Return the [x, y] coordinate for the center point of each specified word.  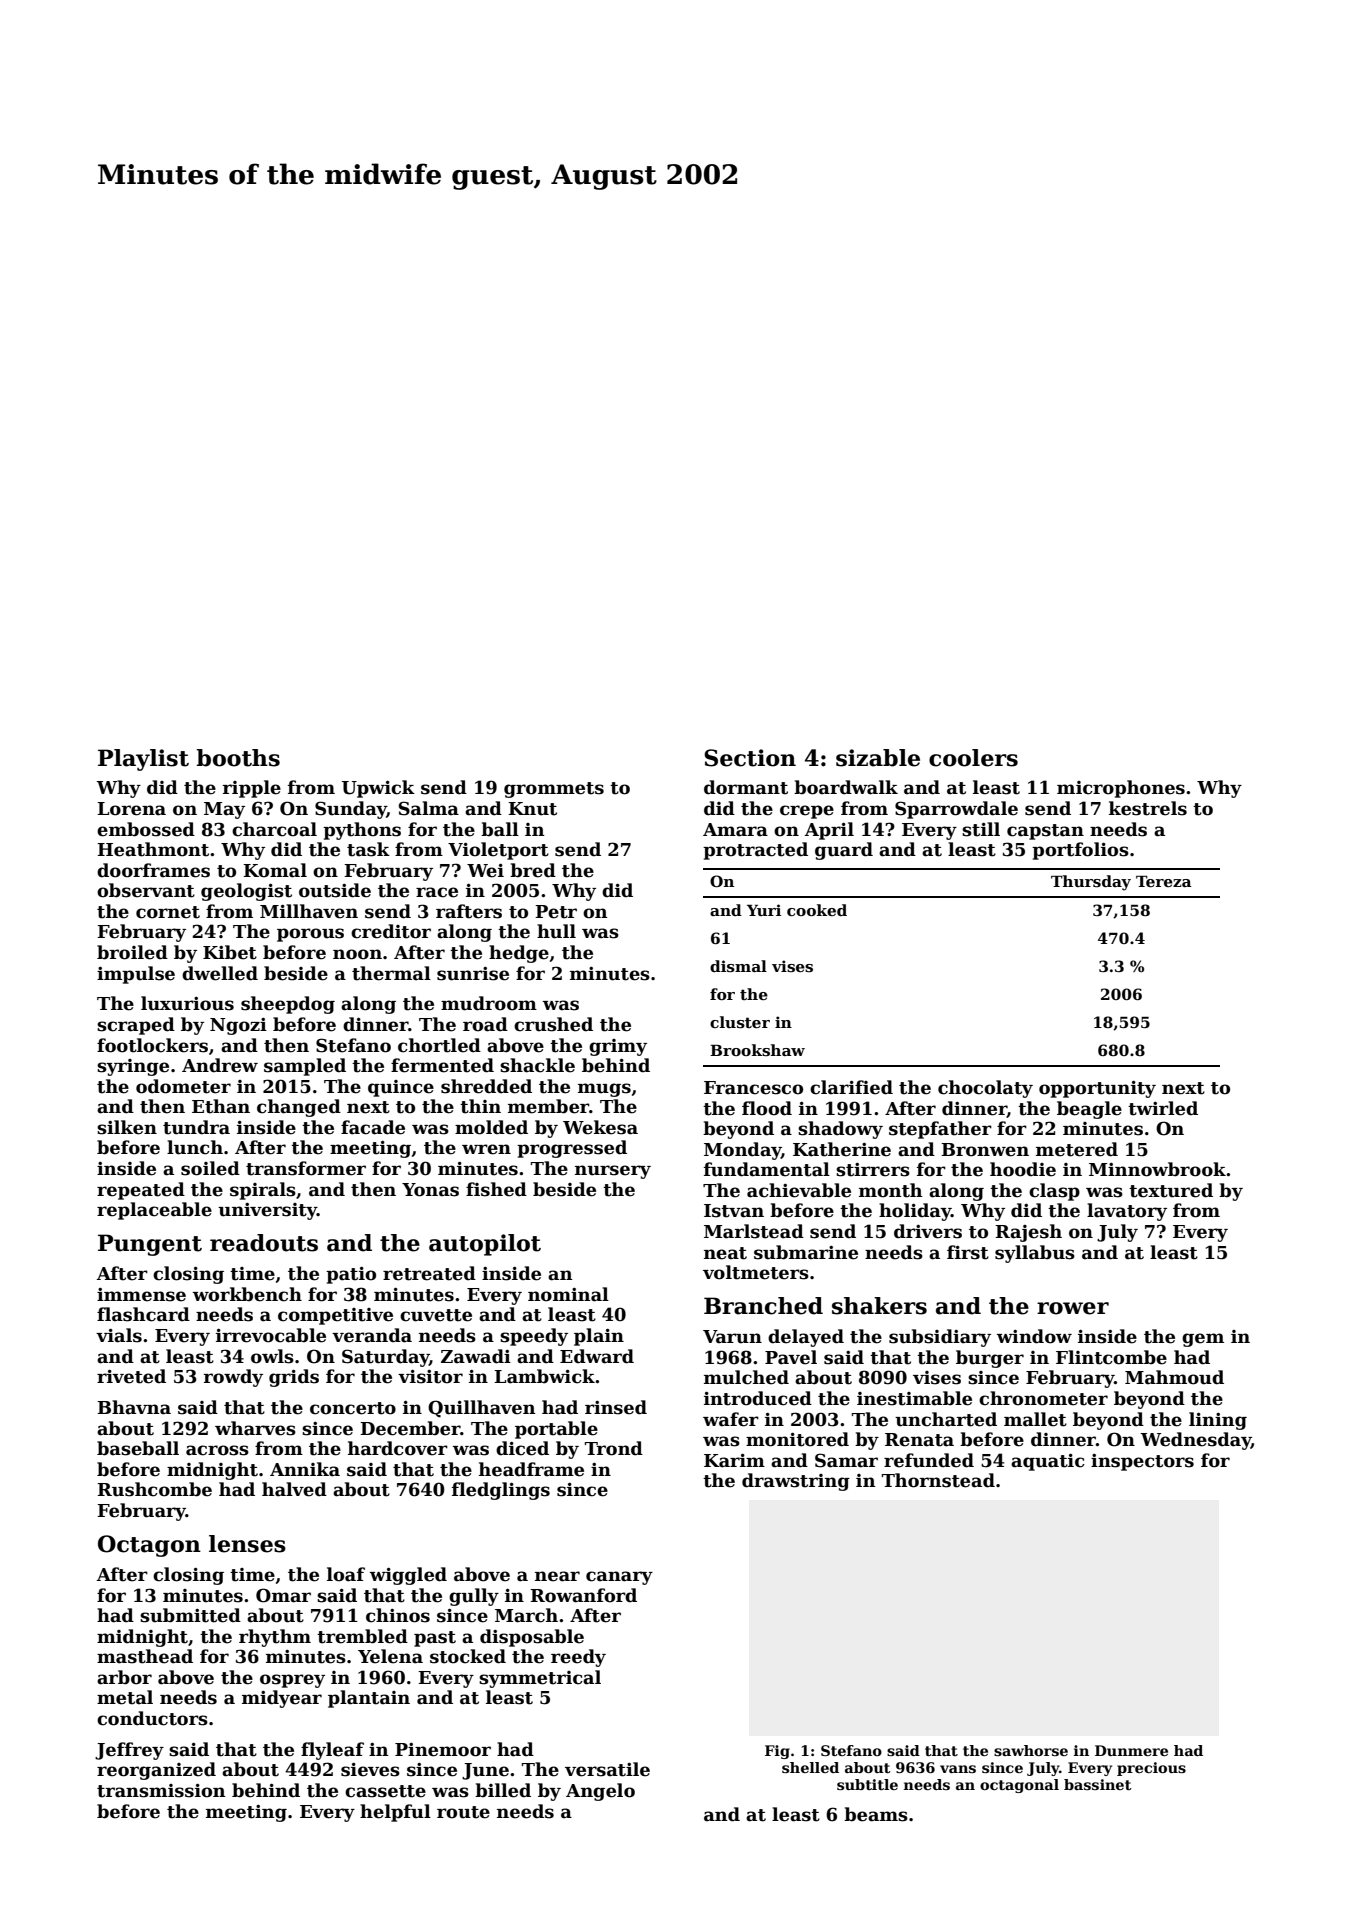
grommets [554, 790]
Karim [734, 1461]
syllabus [1035, 1254]
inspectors [1142, 1462]
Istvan [734, 1211]
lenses [247, 1544]
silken [127, 1127]
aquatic [1048, 1462]
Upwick [378, 789]
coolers [973, 758]
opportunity [1097, 1089]
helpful [395, 1813]
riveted [131, 1376]
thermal [391, 973]
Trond [614, 1448]
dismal [738, 966]
